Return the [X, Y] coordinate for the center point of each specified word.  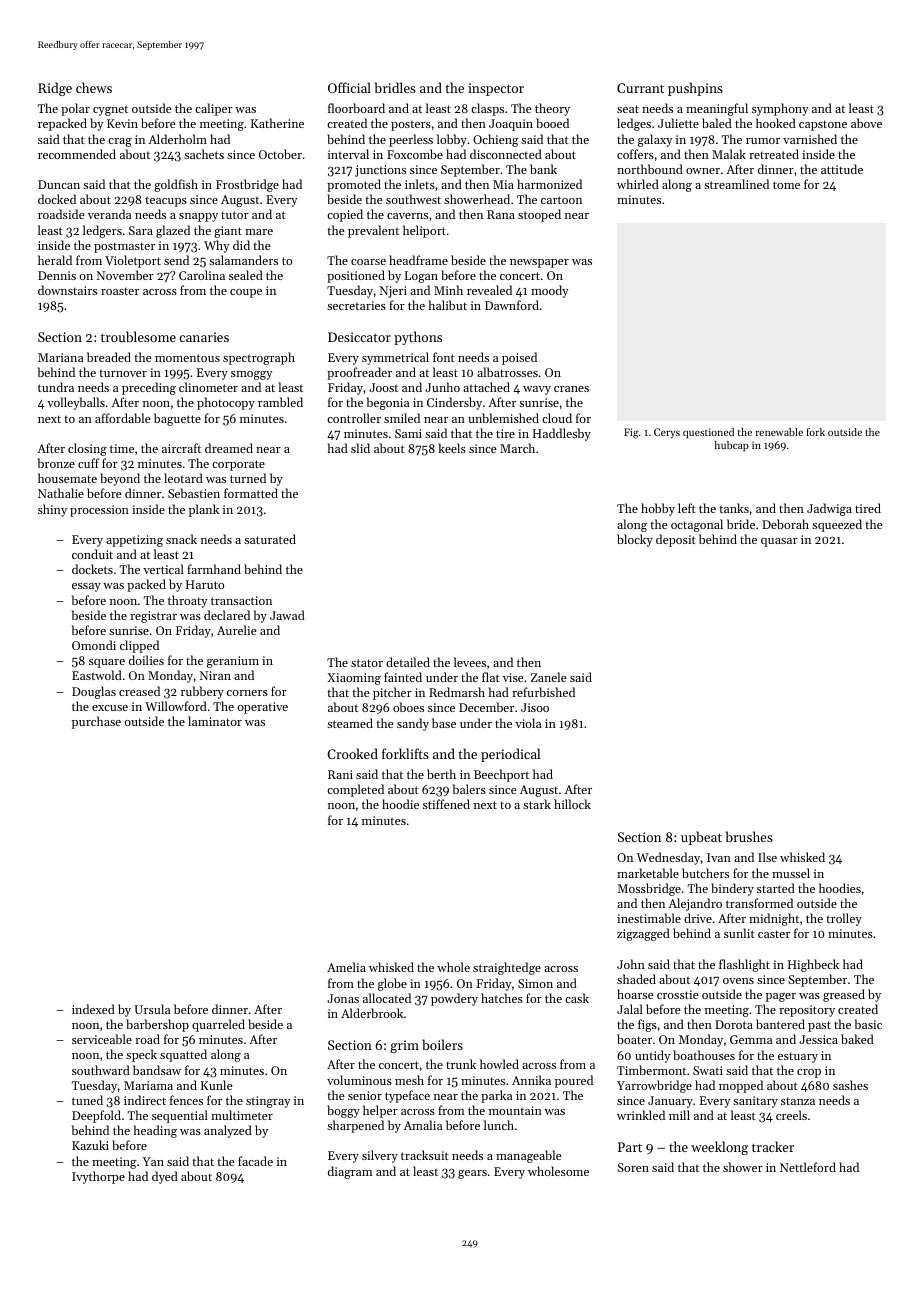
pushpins [695, 89]
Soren [633, 1167]
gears [472, 1174]
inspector [496, 89]
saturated [270, 539]
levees [470, 662]
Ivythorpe [98, 1177]
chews [94, 87]
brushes [749, 836]
